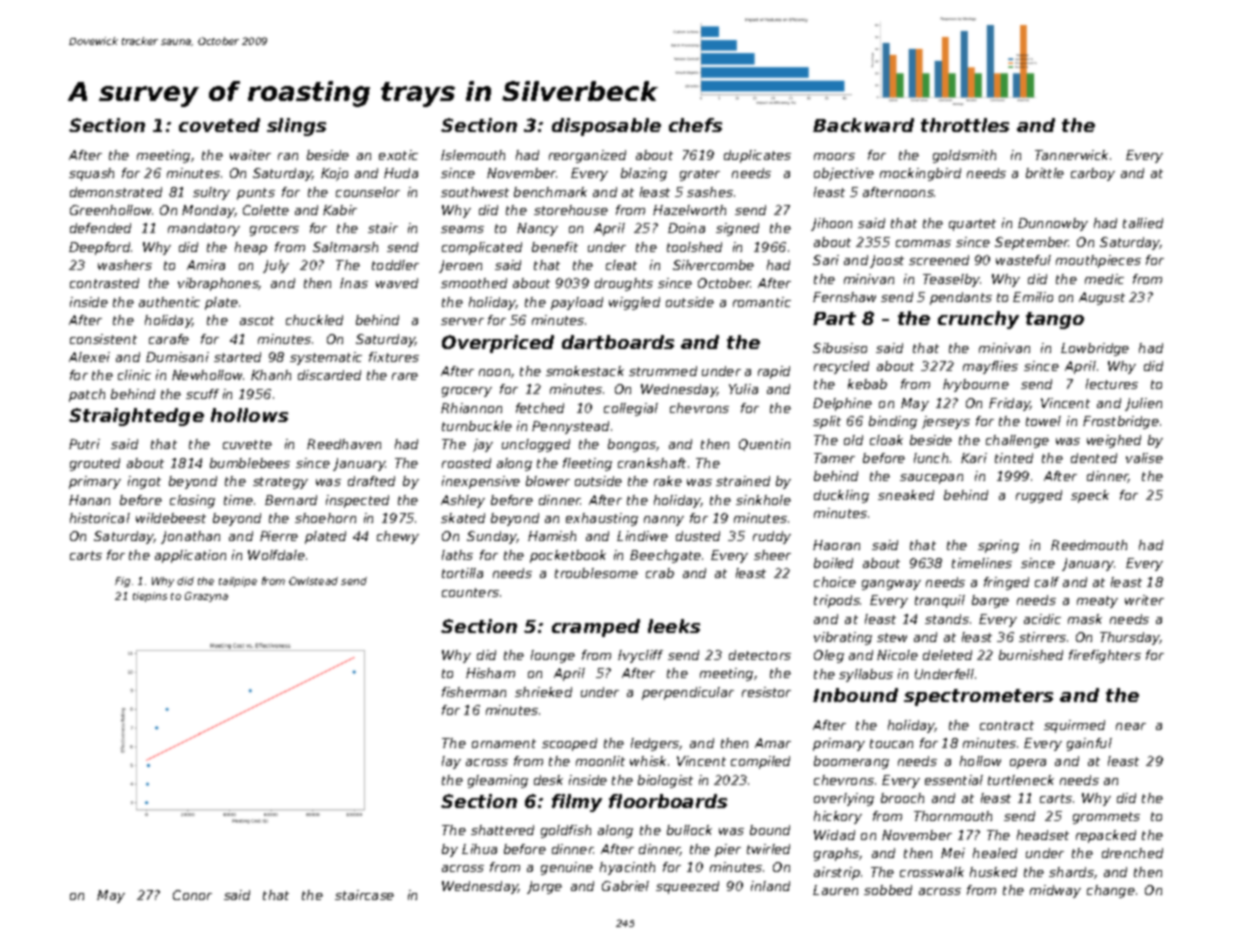 The width and height of the screenshot is (1233, 952). I want to click on Conor, so click(192, 895).
